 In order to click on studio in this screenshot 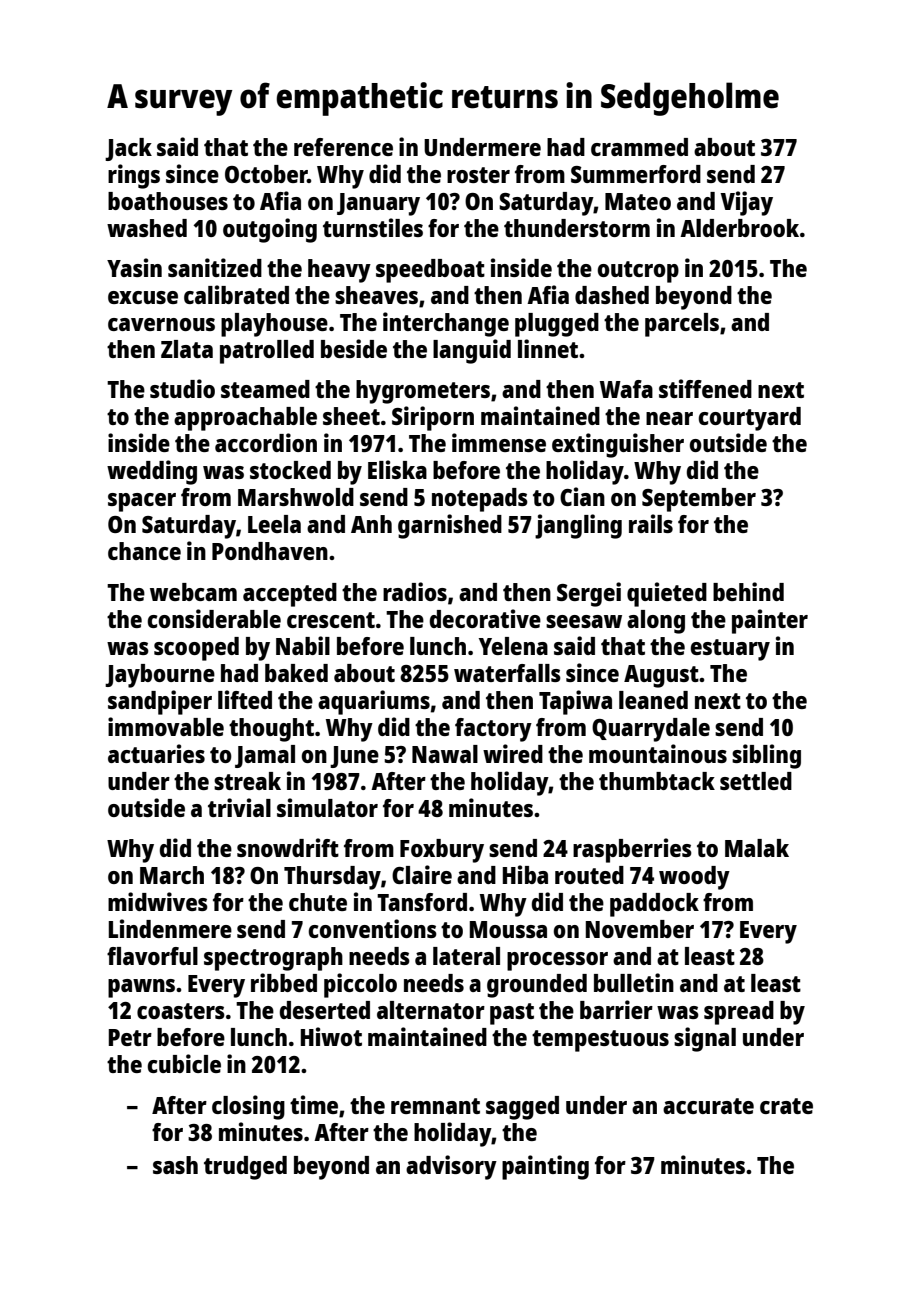, I will do `click(182, 388)`.
